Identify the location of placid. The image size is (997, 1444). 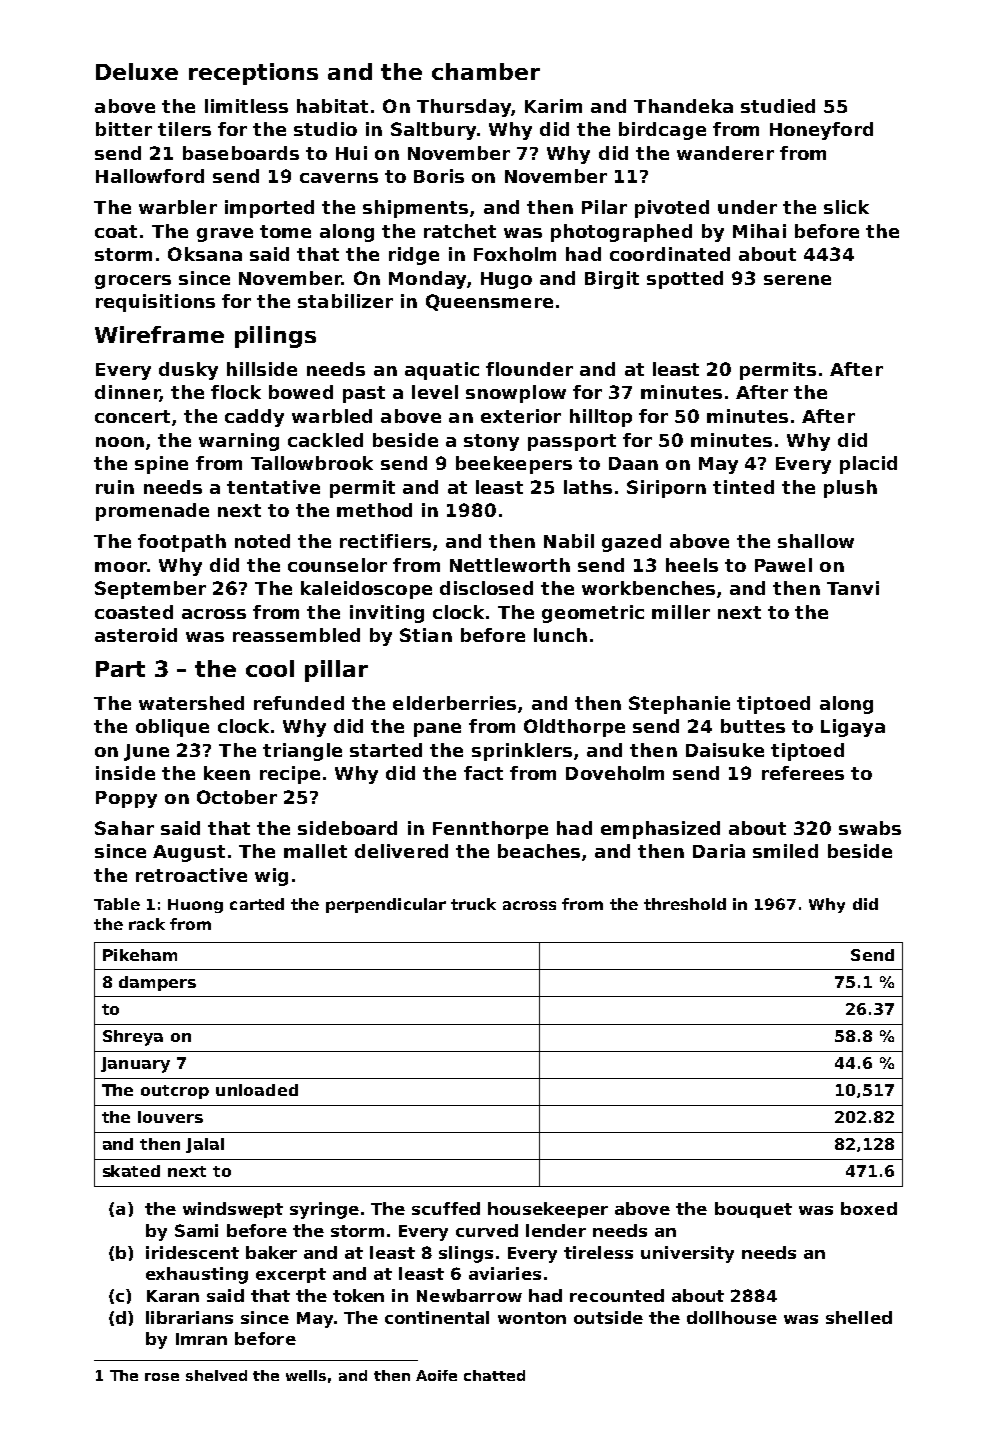
(868, 465).
